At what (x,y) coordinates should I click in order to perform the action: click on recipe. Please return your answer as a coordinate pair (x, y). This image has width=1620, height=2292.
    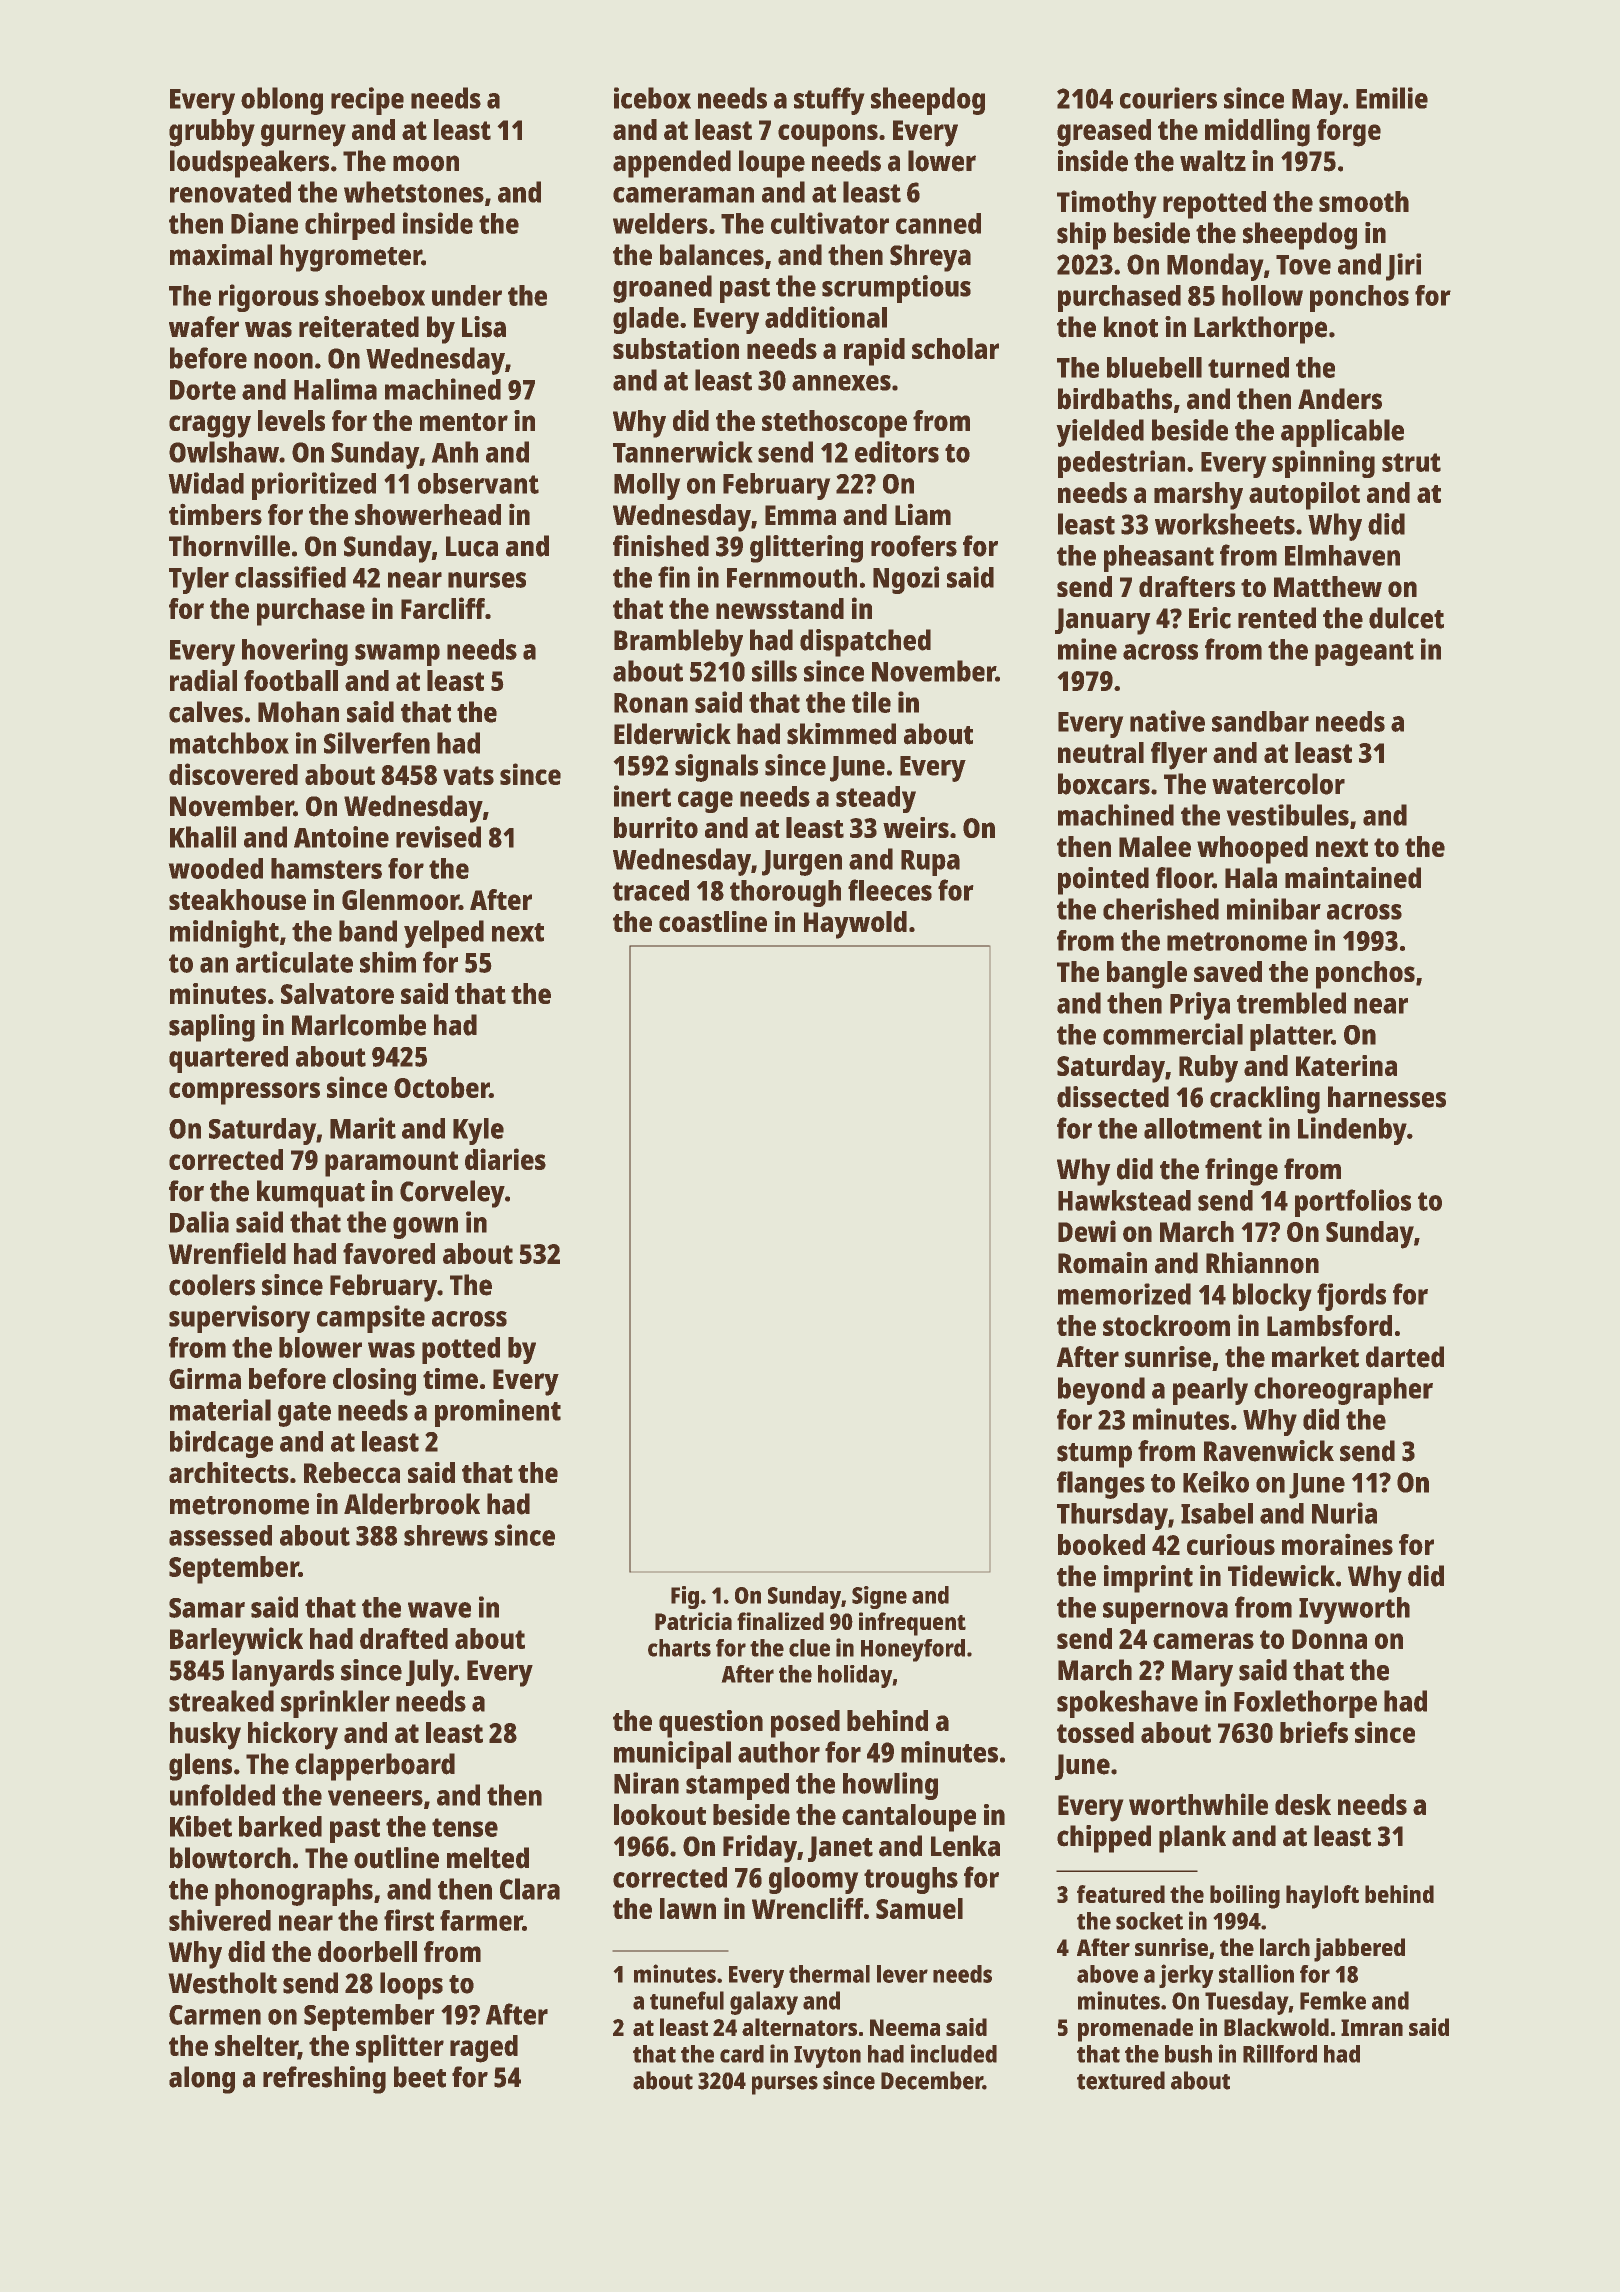
    Looking at the image, I should click on (367, 101).
